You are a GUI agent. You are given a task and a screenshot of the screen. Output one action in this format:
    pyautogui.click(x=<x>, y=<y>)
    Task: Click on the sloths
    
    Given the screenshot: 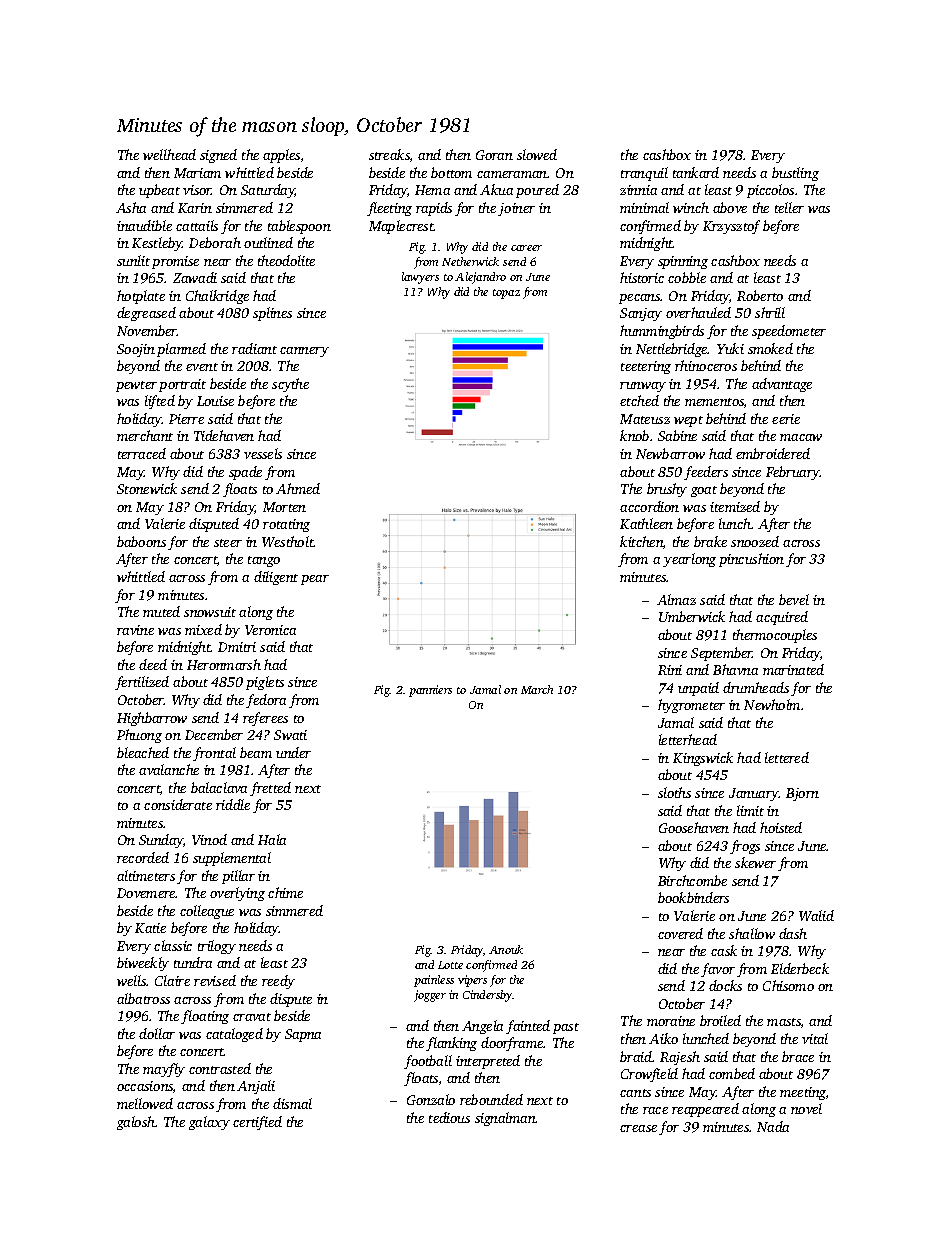 What is the action you would take?
    pyautogui.click(x=674, y=792)
